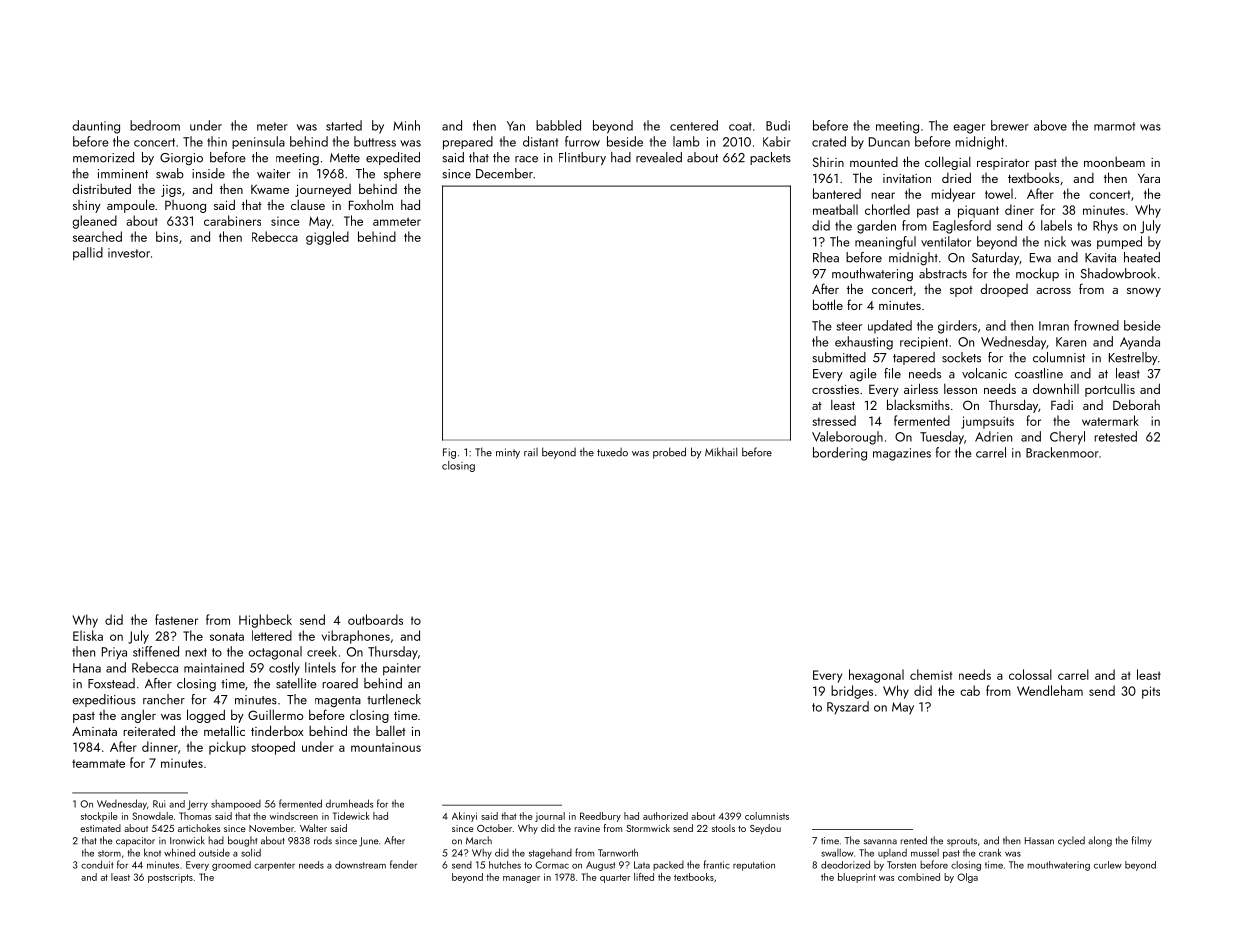 This page has height=952, width=1233. I want to click on teammate, so click(98, 763).
